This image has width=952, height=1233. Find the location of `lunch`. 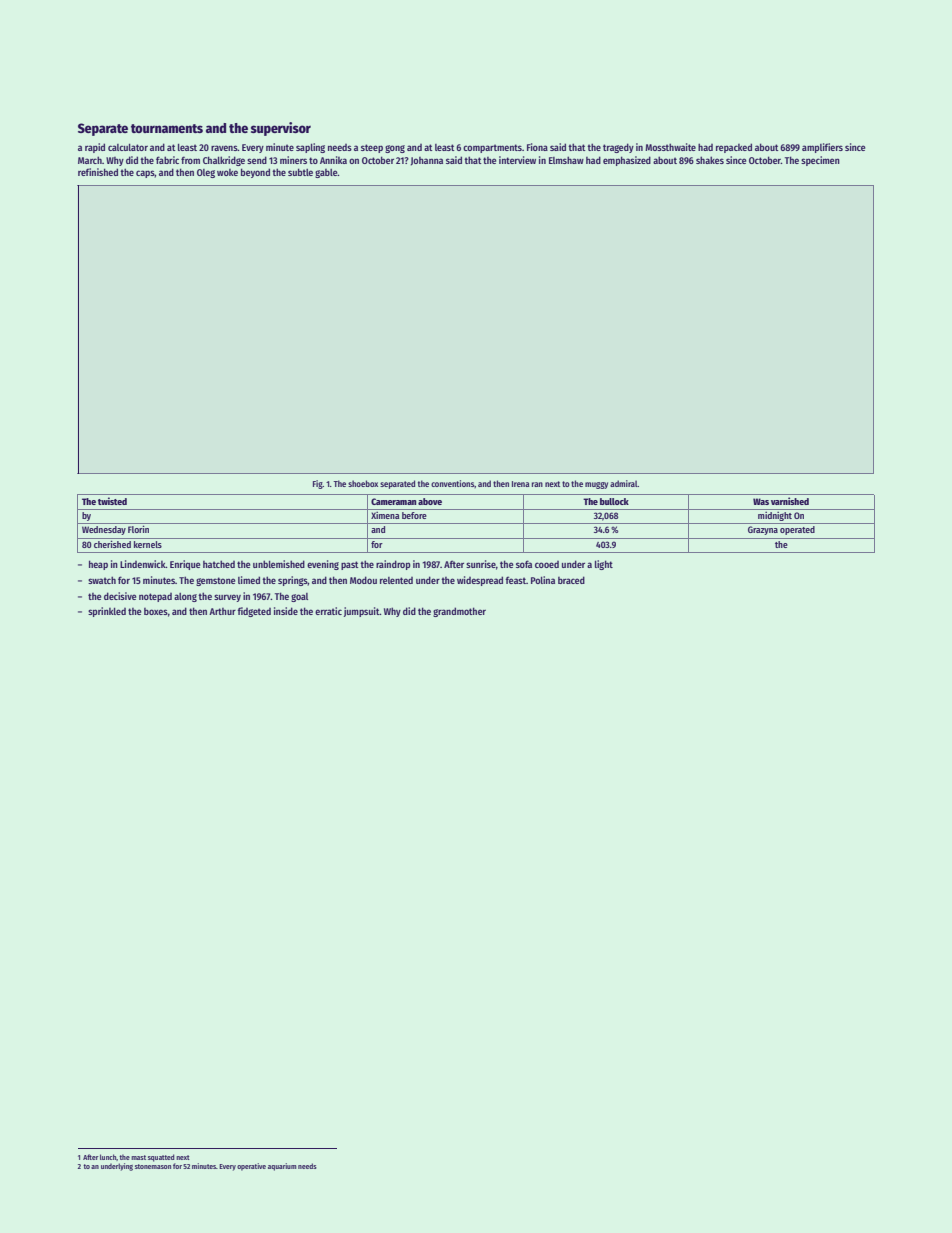

lunch is located at coordinates (108, 1157).
